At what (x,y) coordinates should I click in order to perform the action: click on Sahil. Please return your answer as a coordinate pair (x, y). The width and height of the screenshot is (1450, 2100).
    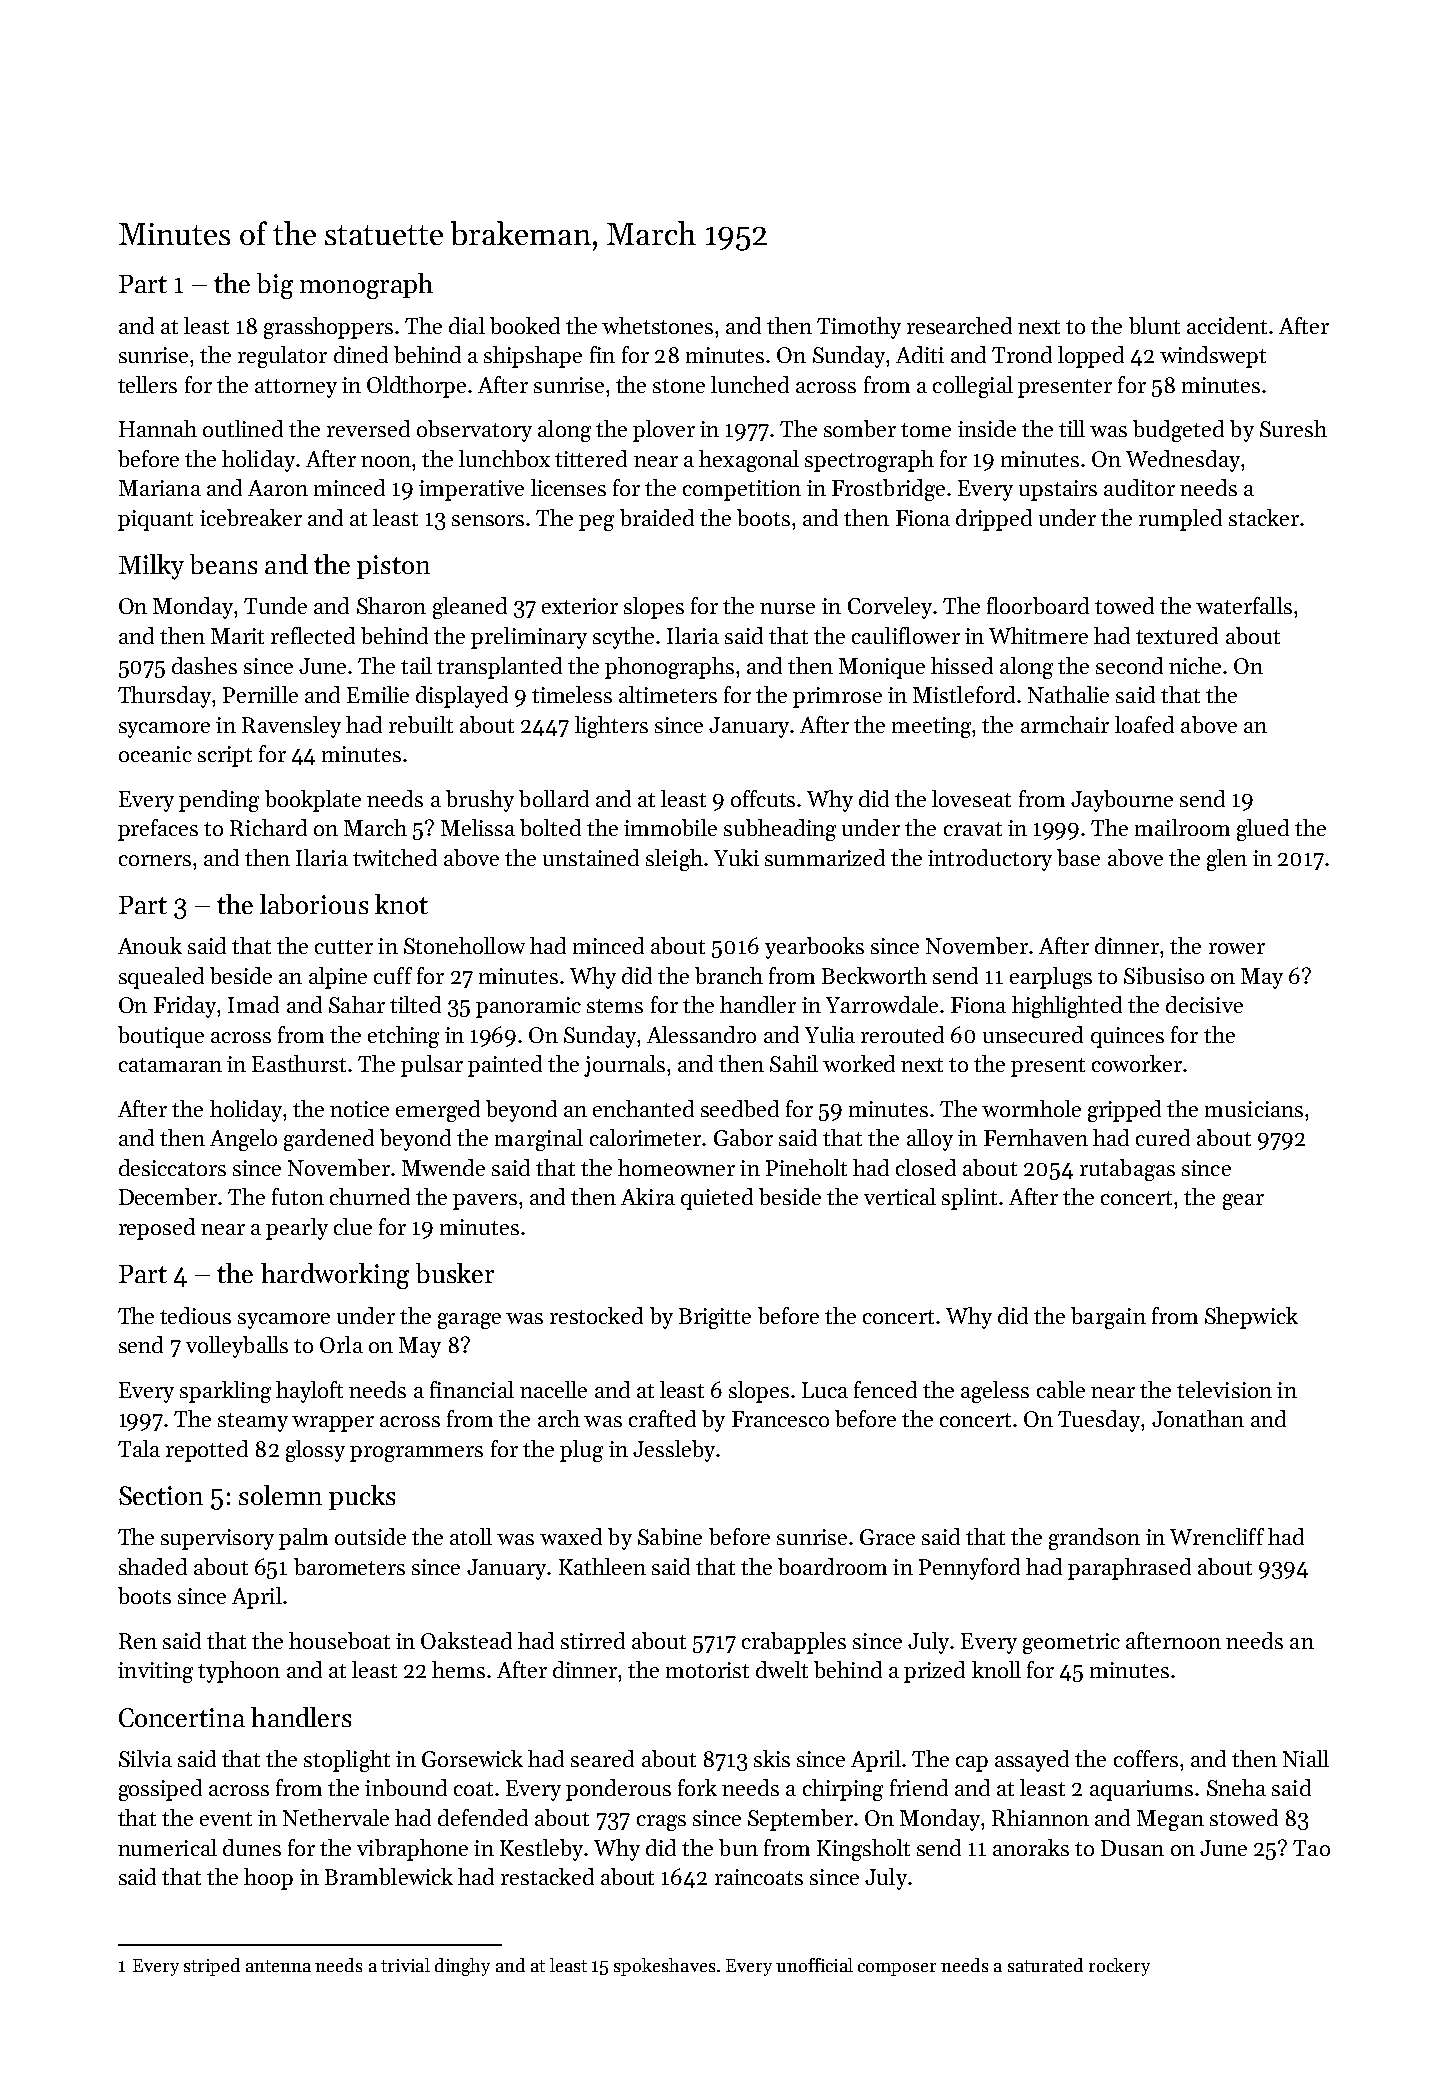
    Looking at the image, I should click on (794, 1063).
